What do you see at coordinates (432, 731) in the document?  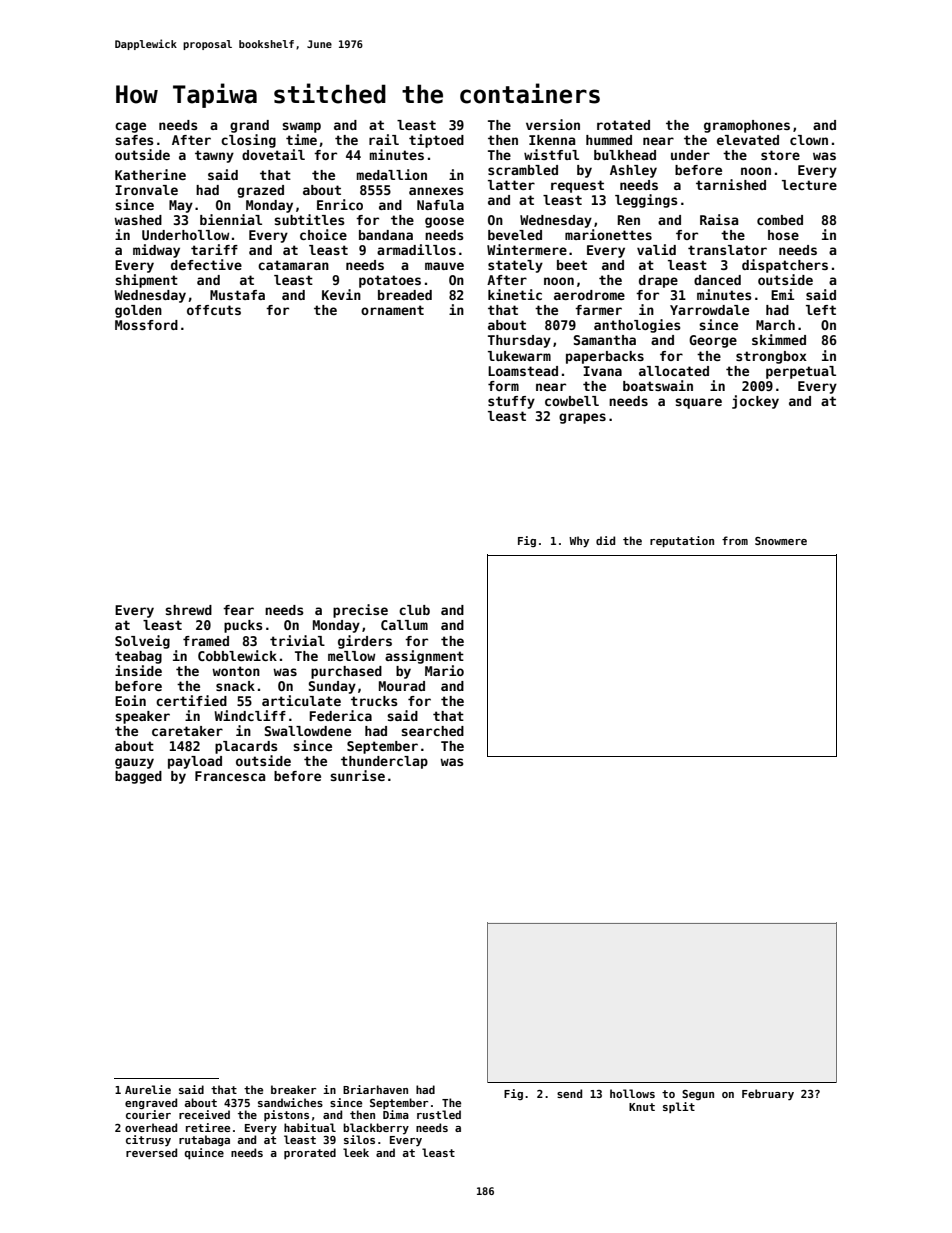 I see `searched` at bounding box center [432, 731].
